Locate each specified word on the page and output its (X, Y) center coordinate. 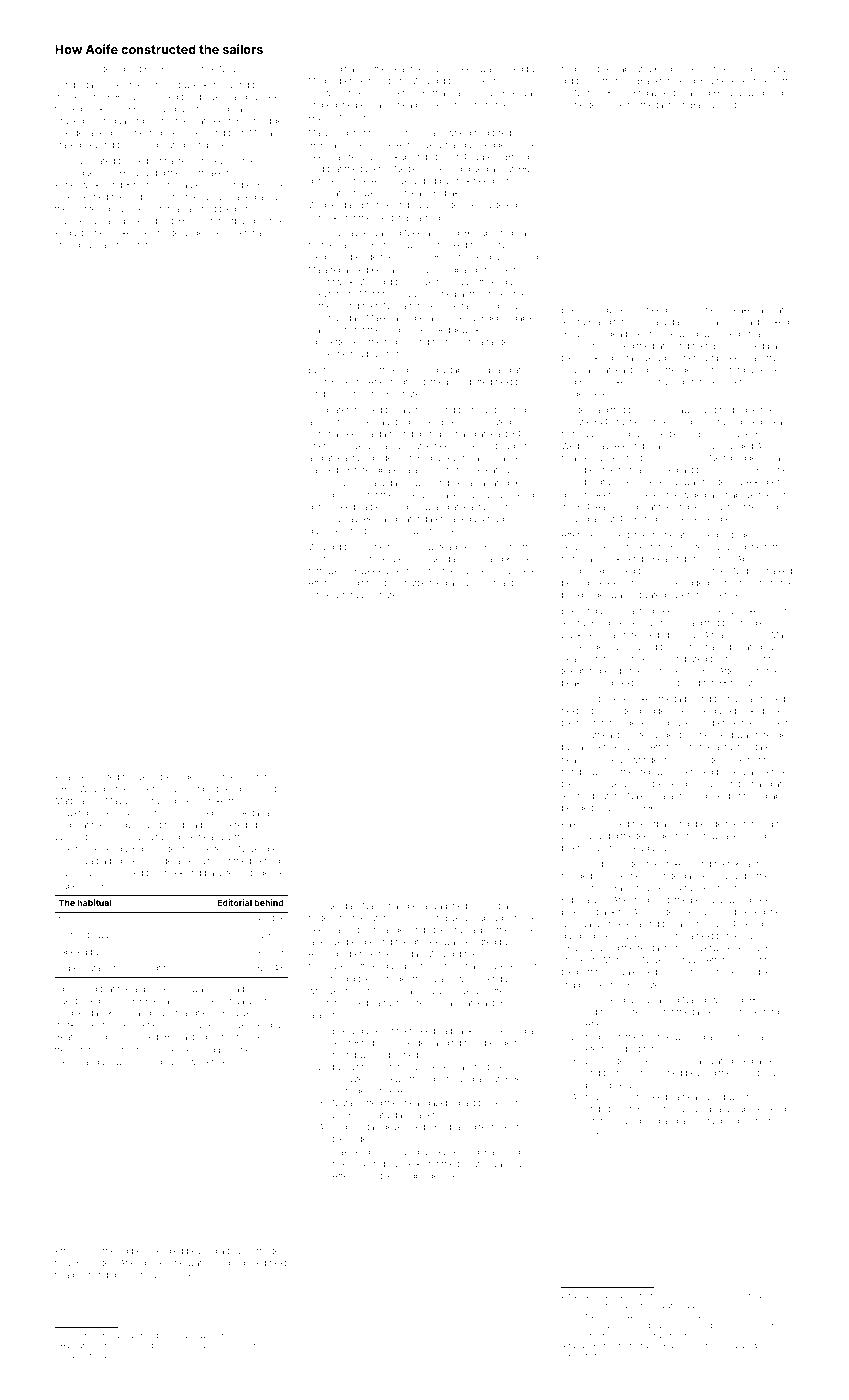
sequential (154, 162)
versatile (155, 776)
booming (90, 1276)
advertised (758, 410)
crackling (595, 359)
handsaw (580, 772)
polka (771, 423)
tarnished (480, 305)
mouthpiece (604, 699)
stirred (67, 244)
